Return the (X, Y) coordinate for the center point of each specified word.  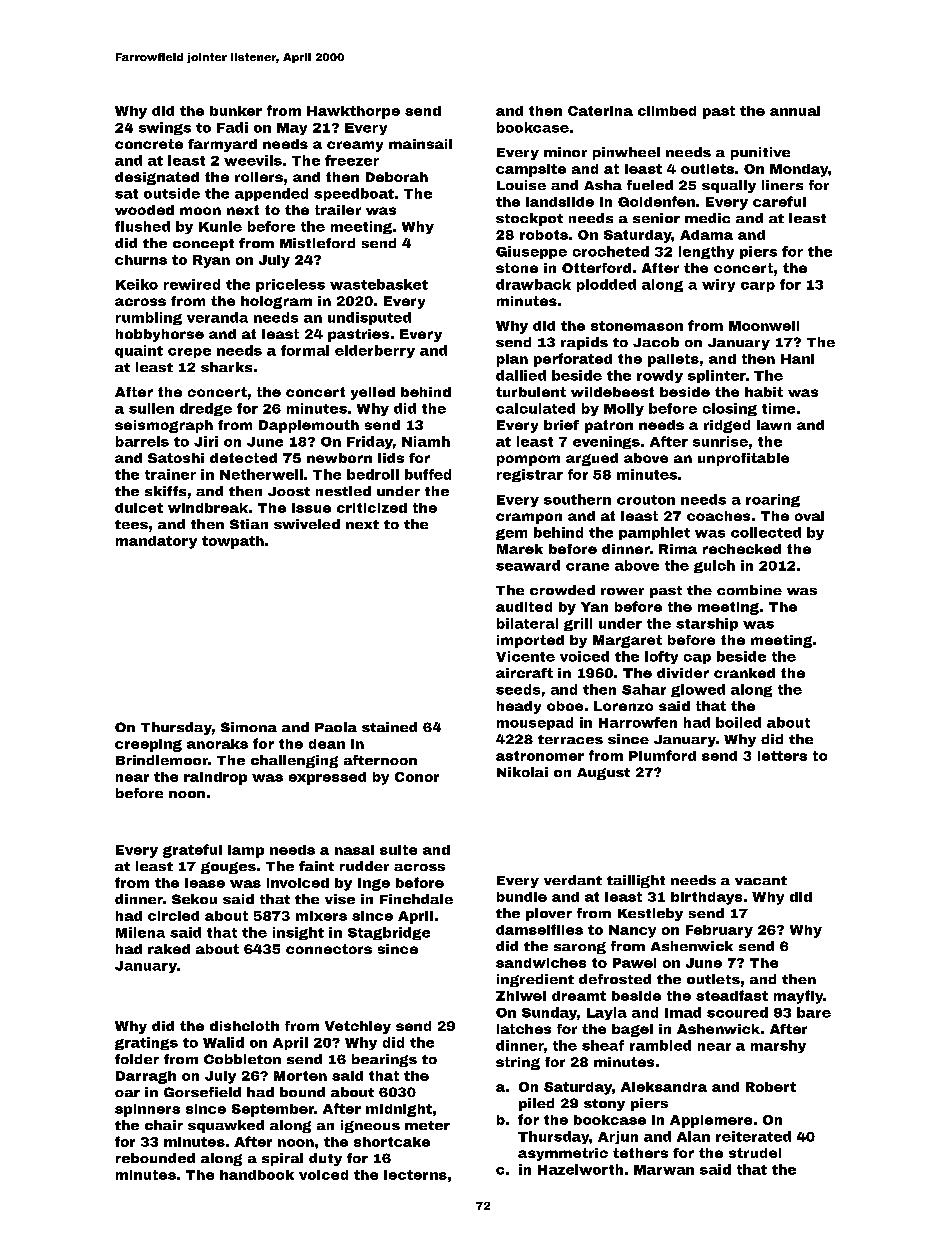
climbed (667, 111)
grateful (192, 851)
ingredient (535, 980)
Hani (797, 359)
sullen (151, 408)
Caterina (600, 111)
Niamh (426, 441)
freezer (352, 160)
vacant (761, 880)
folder (137, 1059)
